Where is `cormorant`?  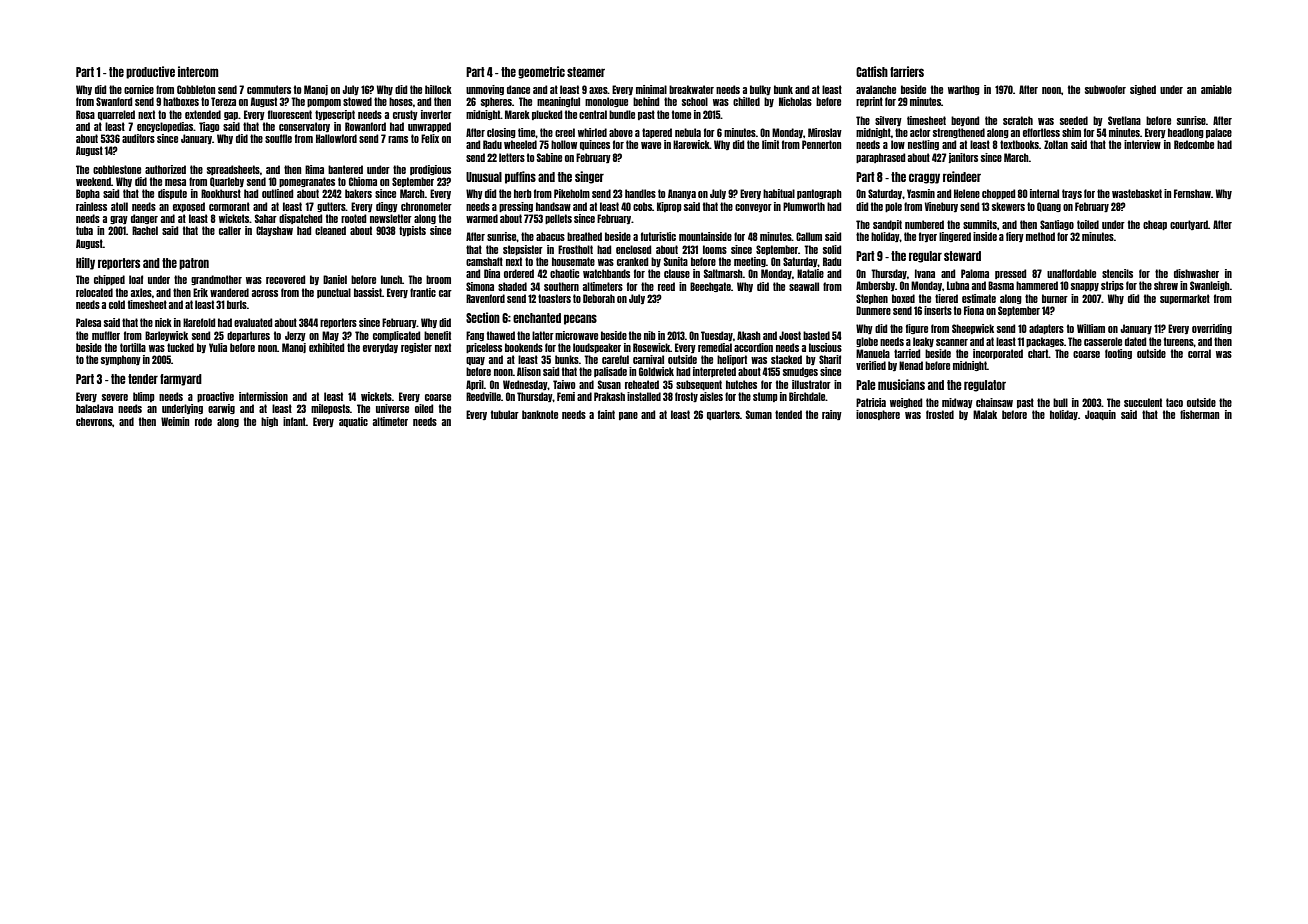
cormorant is located at coordinates (229, 206).
